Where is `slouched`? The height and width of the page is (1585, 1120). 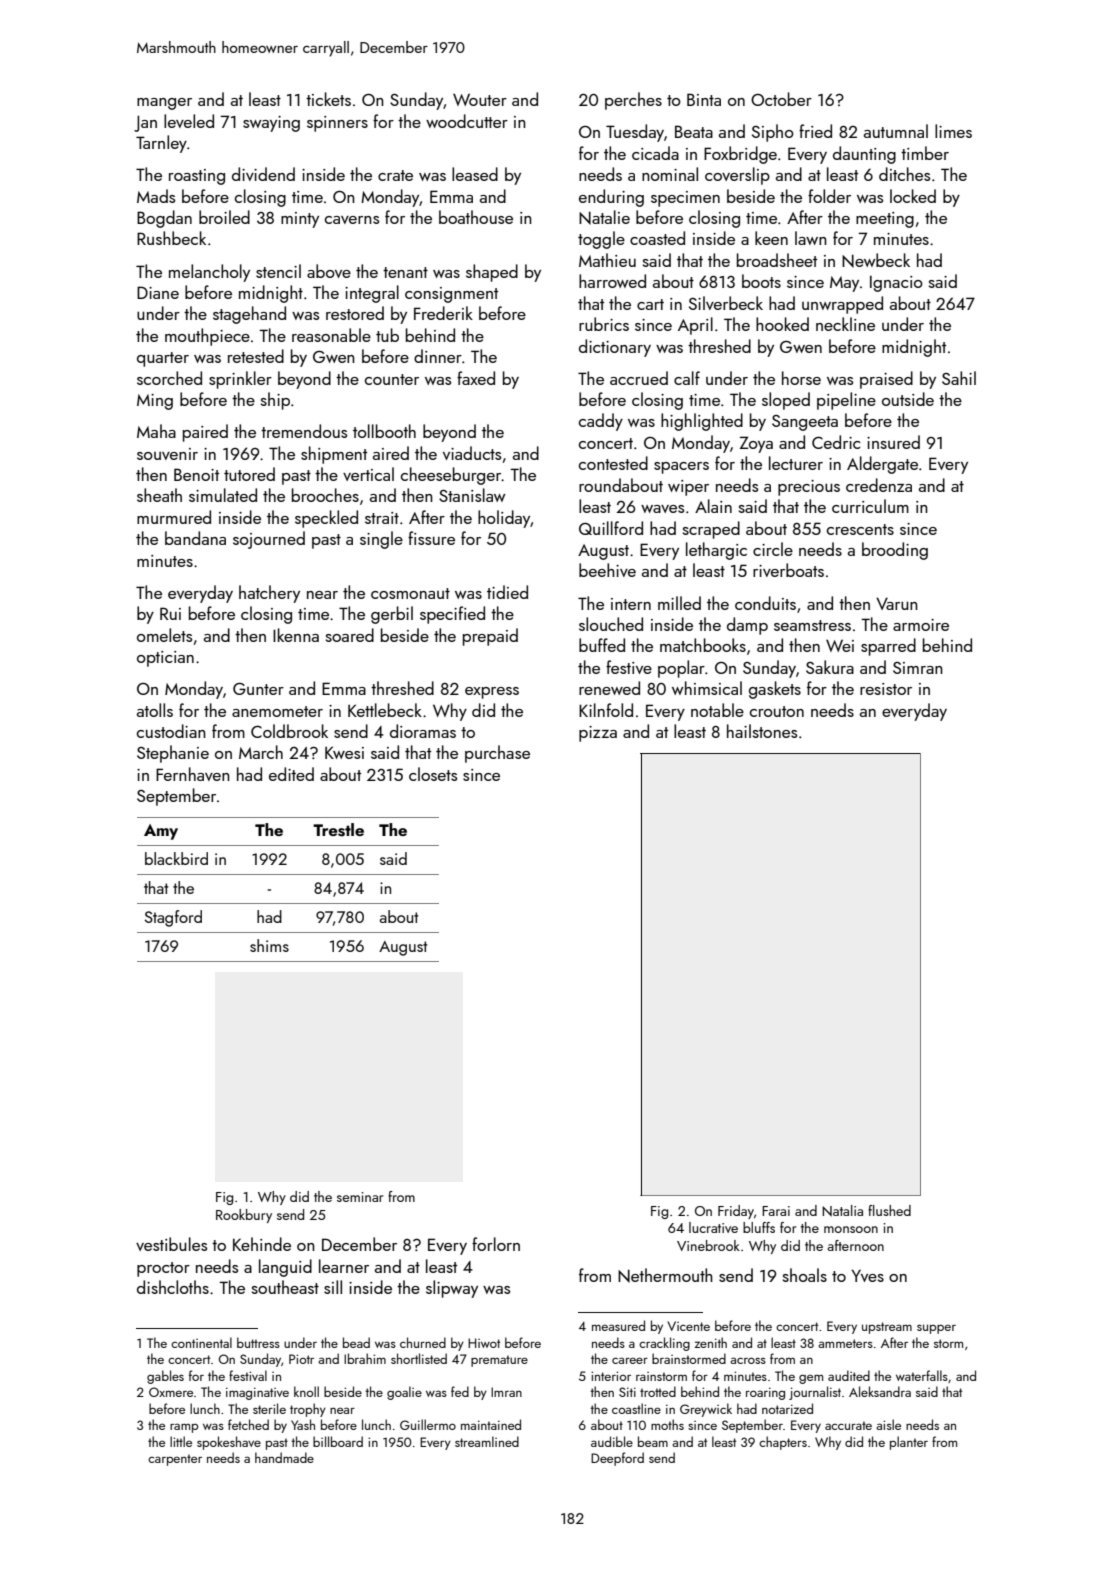
slouched is located at coordinates (611, 624).
